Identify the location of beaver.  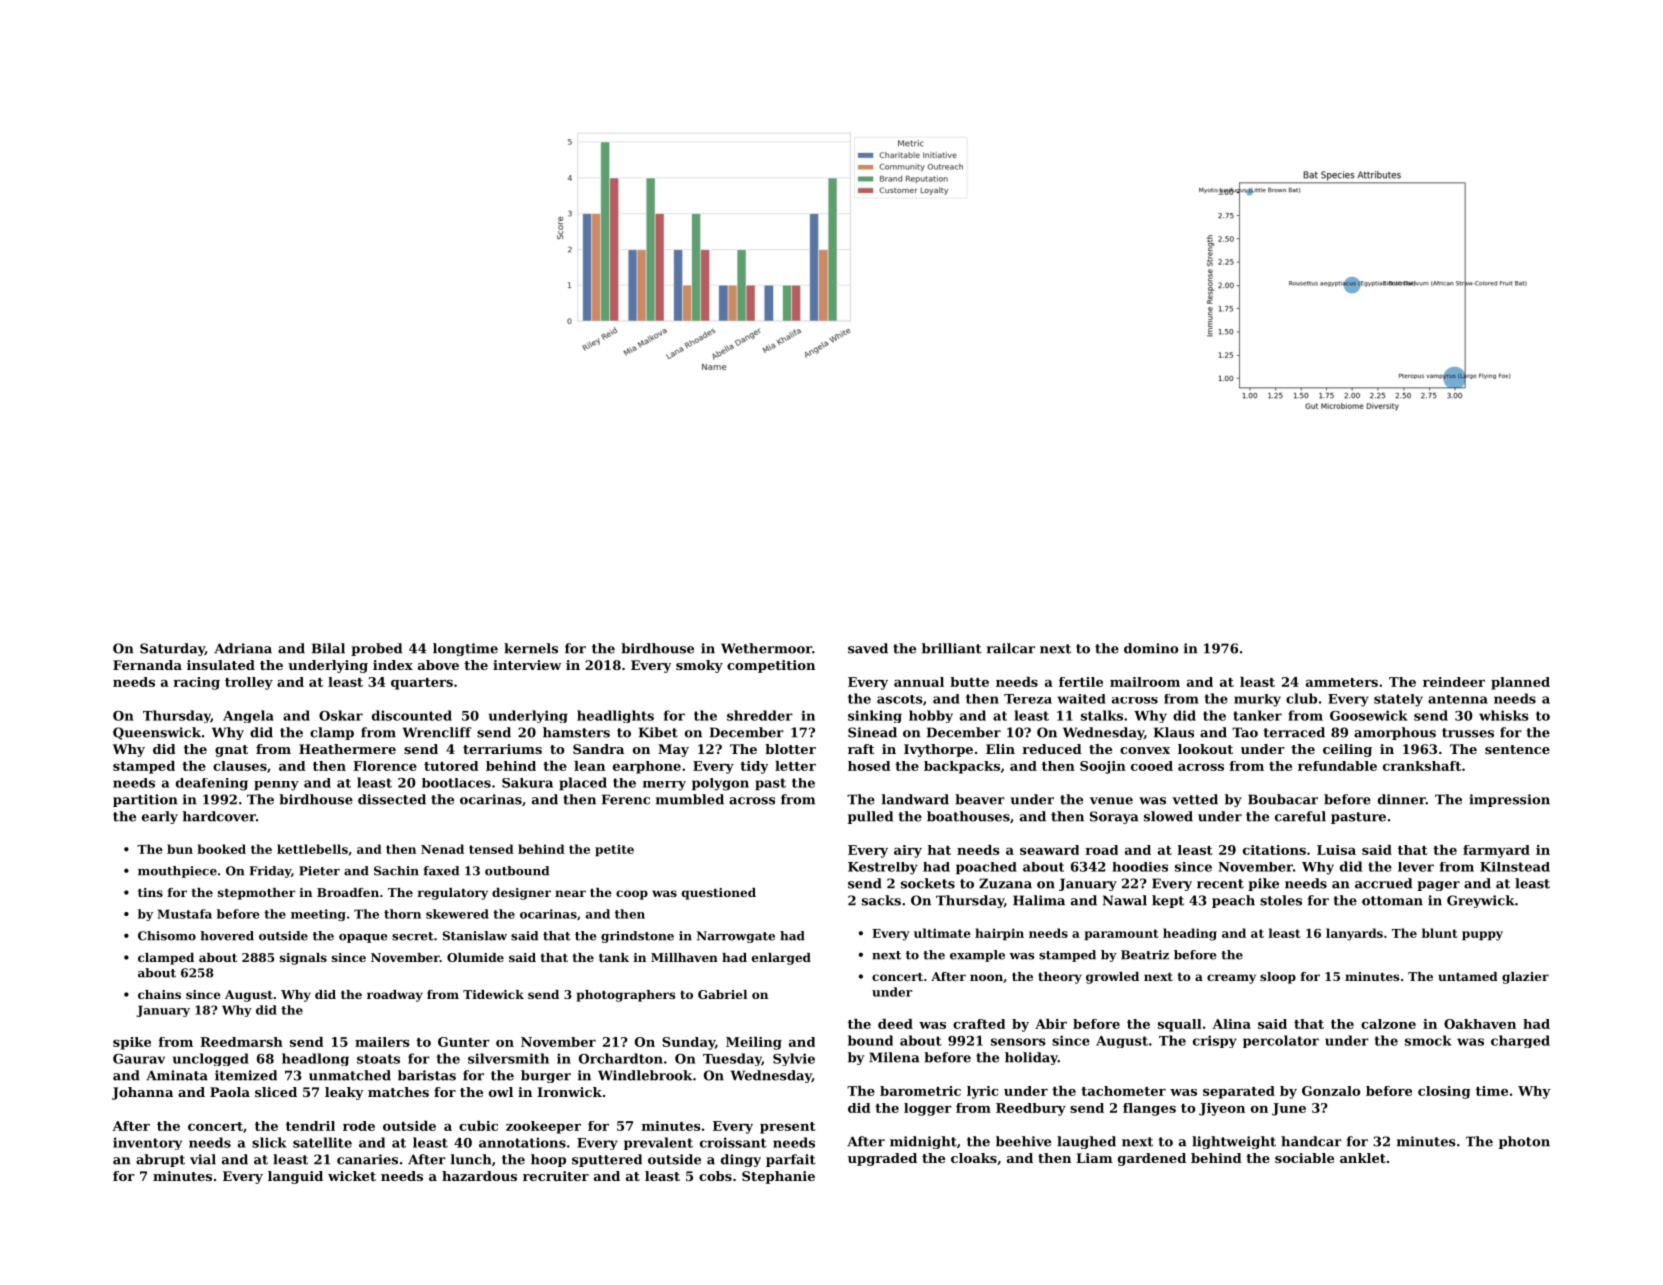
(980, 799).
